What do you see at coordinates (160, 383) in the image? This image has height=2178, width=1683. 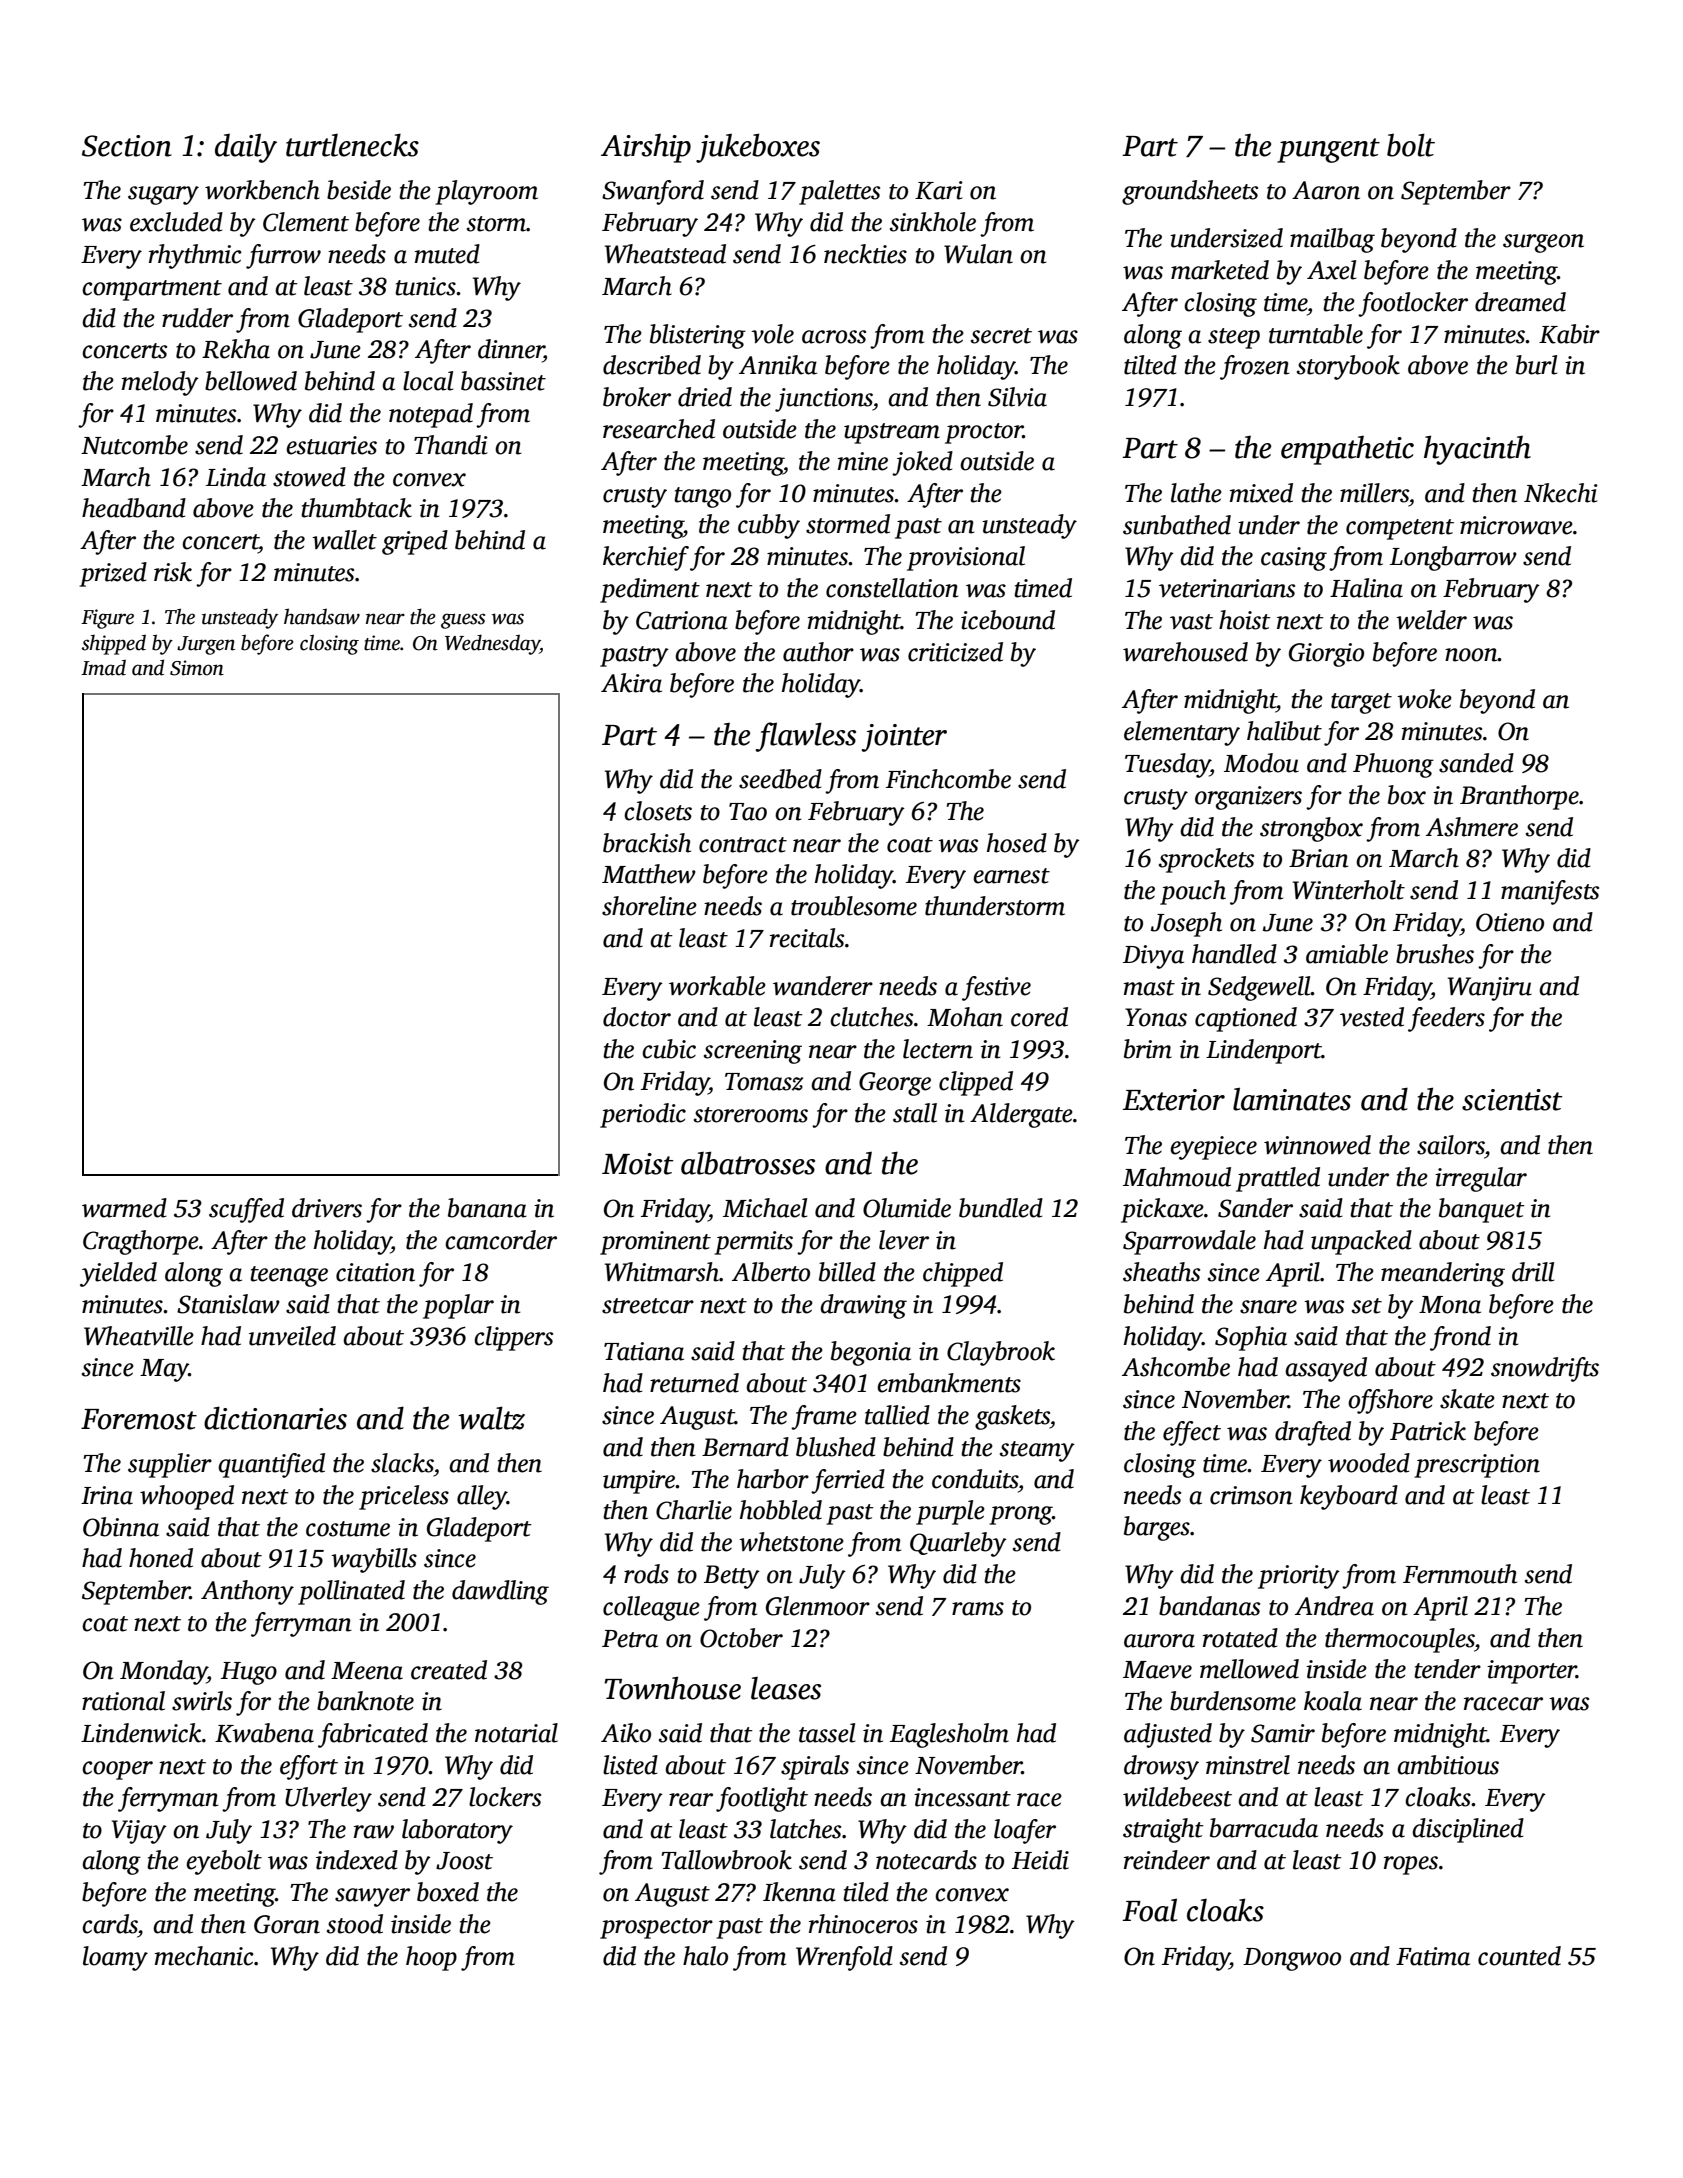 I see `melody` at bounding box center [160, 383].
